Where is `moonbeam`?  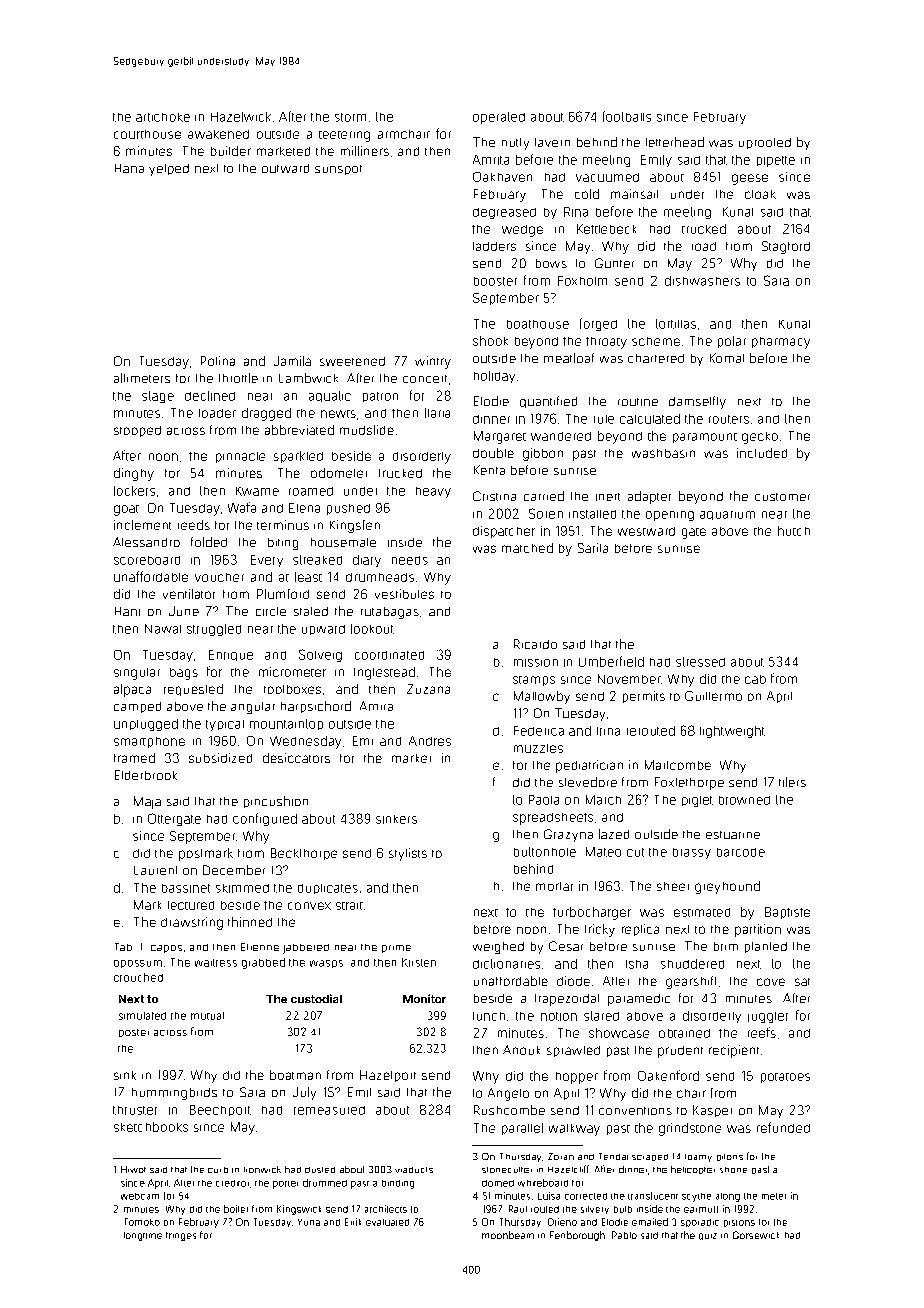
moonbeam is located at coordinates (508, 1235).
